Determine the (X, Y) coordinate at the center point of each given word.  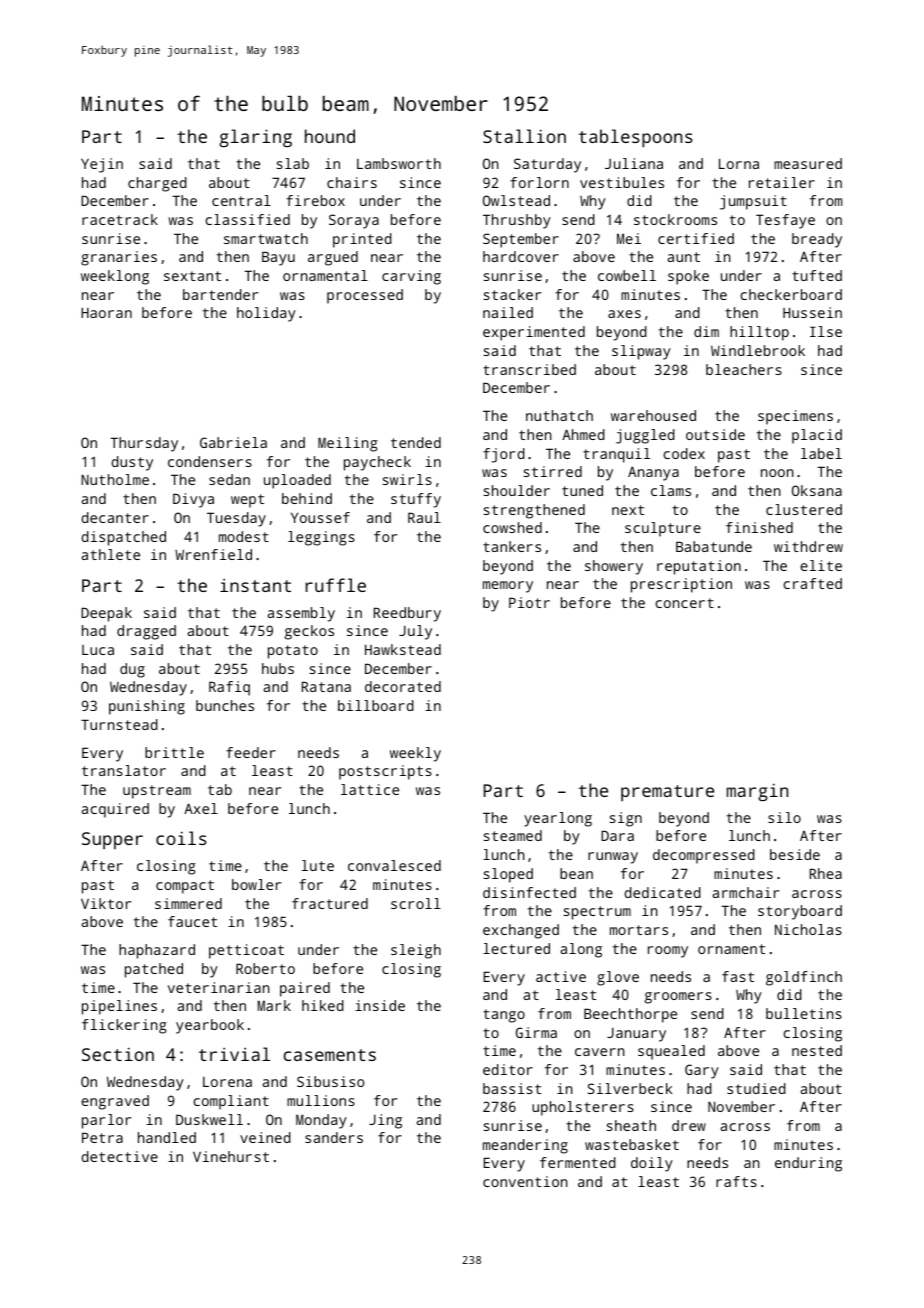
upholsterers (583, 1108)
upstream (157, 792)
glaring (255, 138)
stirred (553, 471)
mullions (321, 1100)
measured (808, 163)
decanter (115, 517)
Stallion (524, 136)
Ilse (826, 331)
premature (667, 793)
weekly (415, 754)
